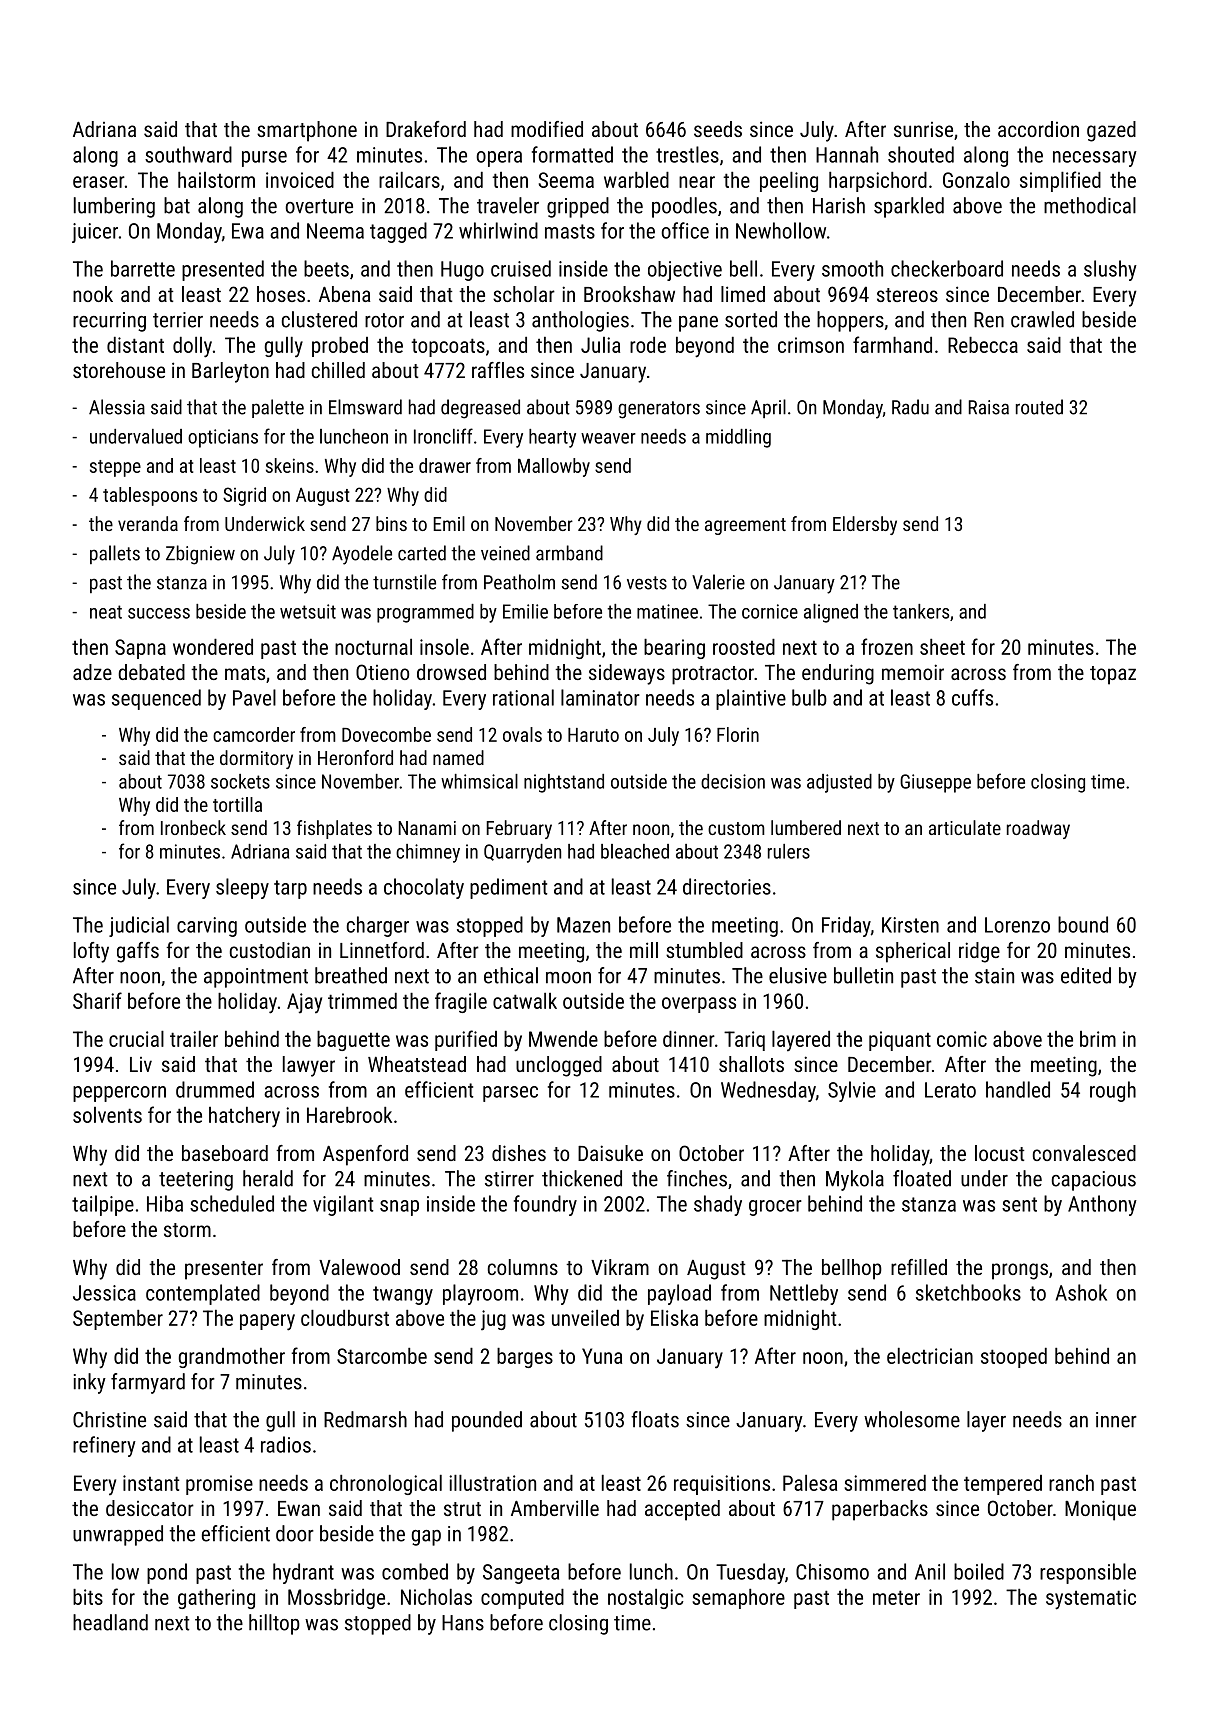 The width and height of the screenshot is (1209, 1709). I want to click on mill, so click(644, 950).
